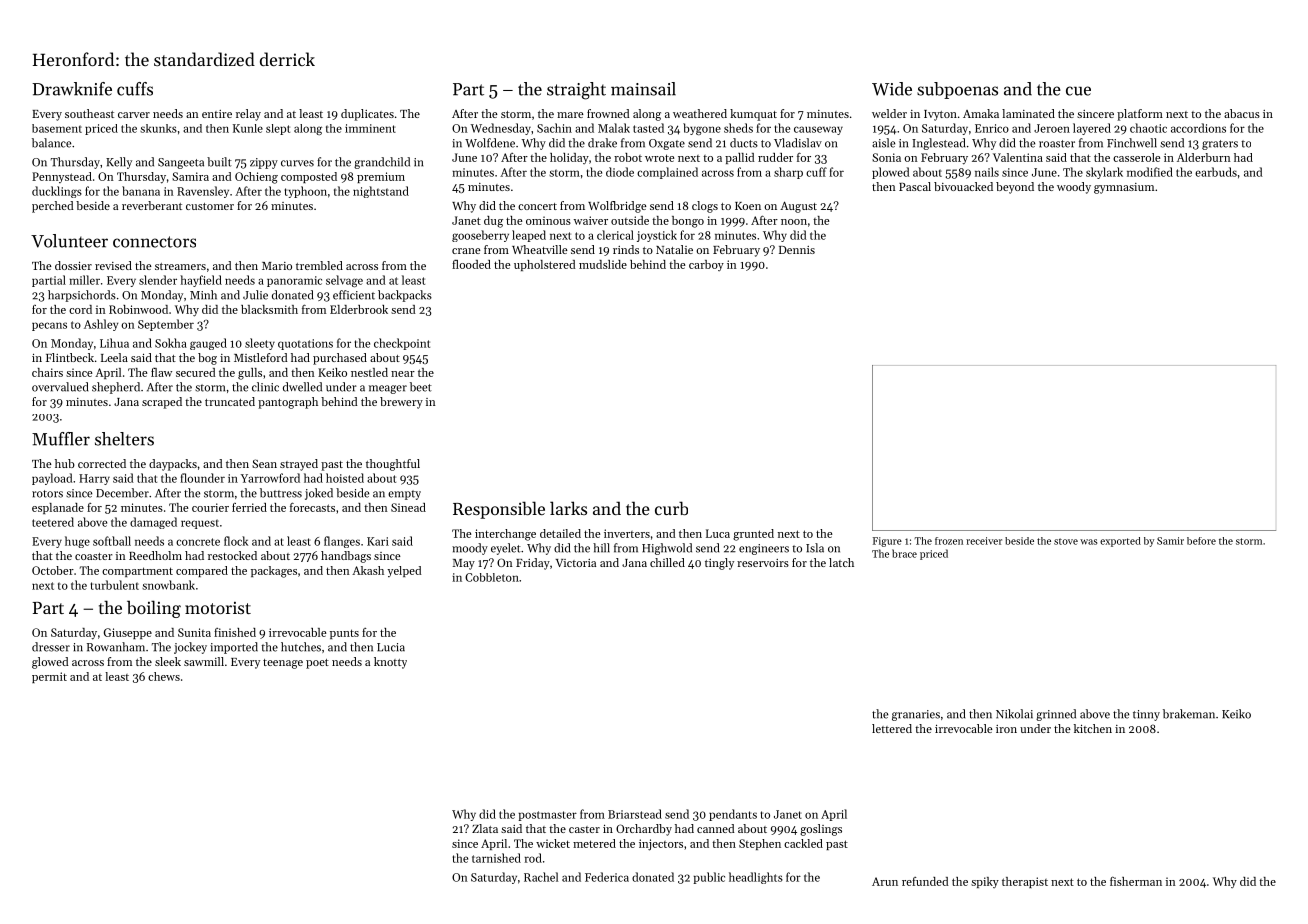 The image size is (1308, 924). I want to click on brakeman, so click(1189, 714).
